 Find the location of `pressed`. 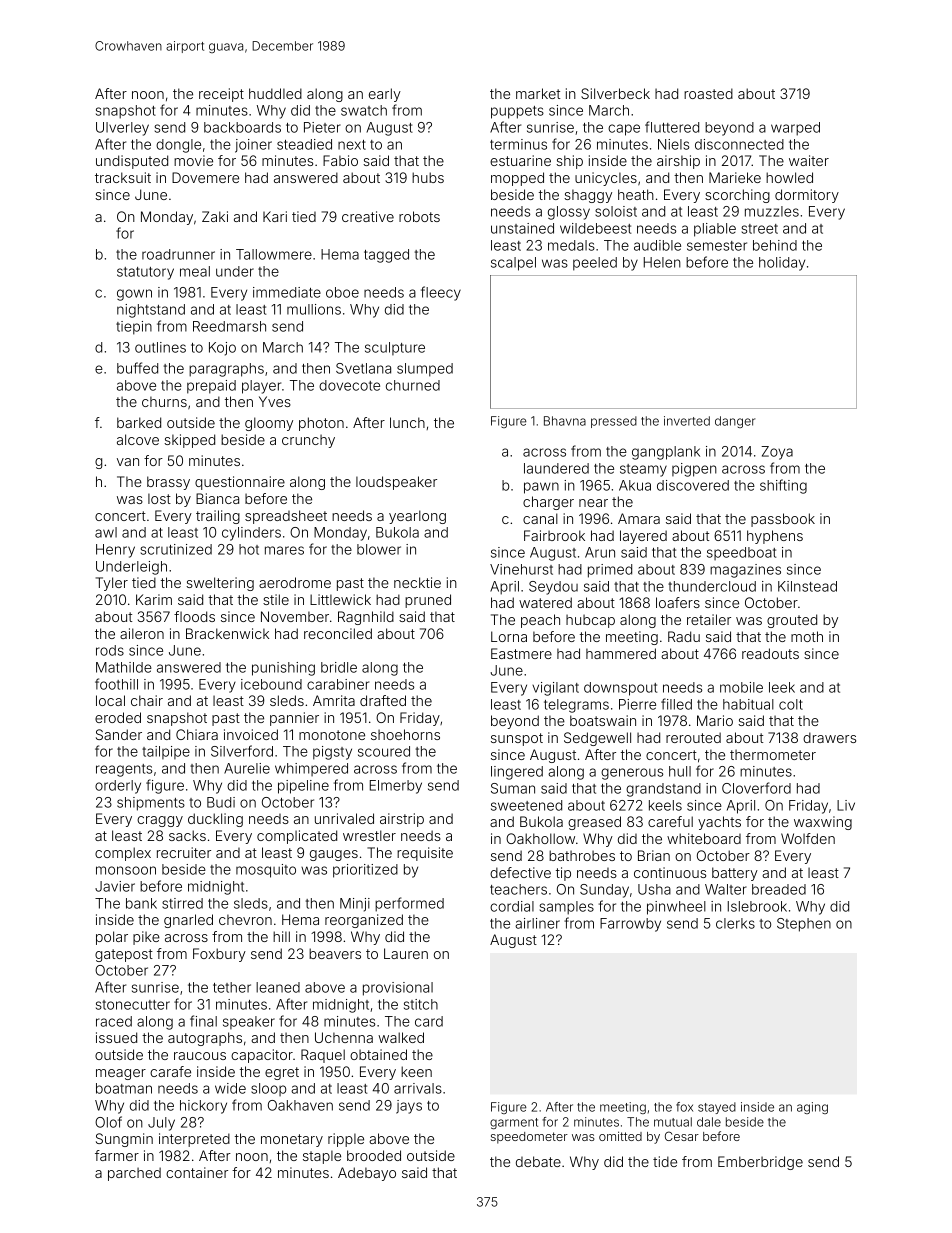

pressed is located at coordinates (614, 422).
